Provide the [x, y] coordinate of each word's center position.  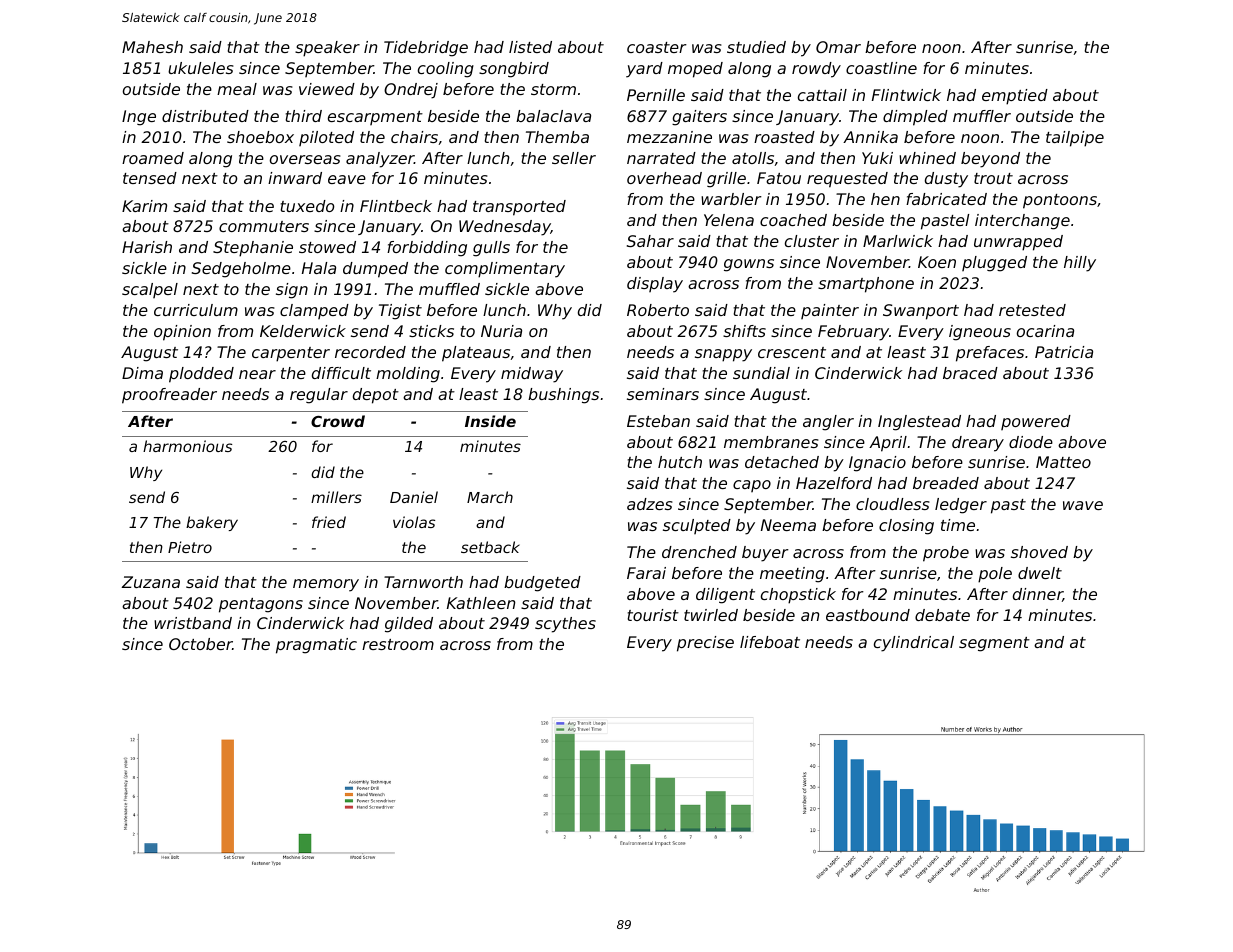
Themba [557, 137]
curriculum [196, 310]
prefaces [990, 354]
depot [376, 396]
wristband [193, 623]
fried [329, 522]
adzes [650, 504]
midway [532, 375]
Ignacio [877, 464]
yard [644, 70]
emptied [1015, 97]
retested [1032, 310]
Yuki [877, 158]
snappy [723, 355]
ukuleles [201, 68]
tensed [150, 178]
